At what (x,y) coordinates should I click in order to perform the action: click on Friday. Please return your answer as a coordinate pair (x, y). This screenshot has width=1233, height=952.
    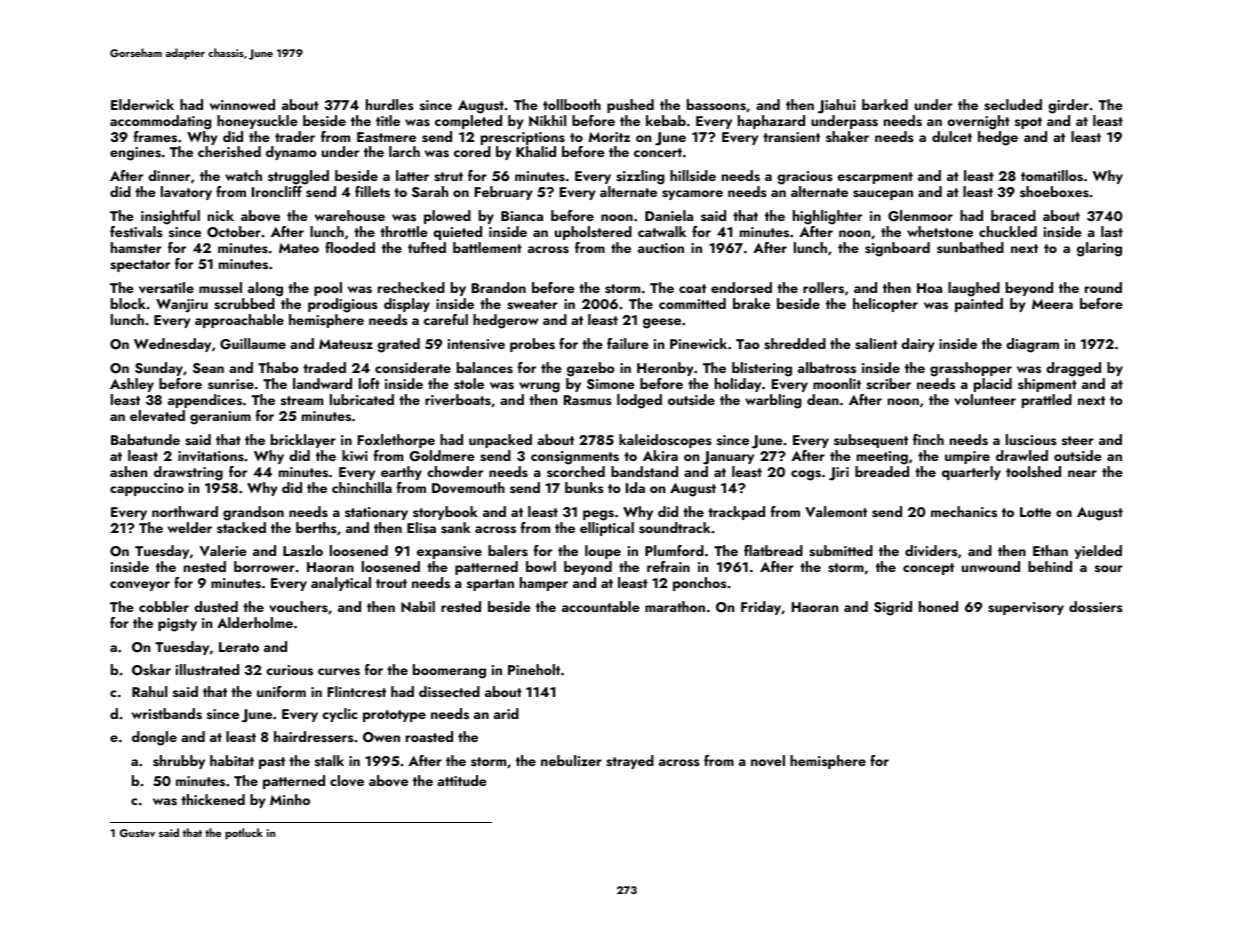
    Looking at the image, I should click on (761, 608).
